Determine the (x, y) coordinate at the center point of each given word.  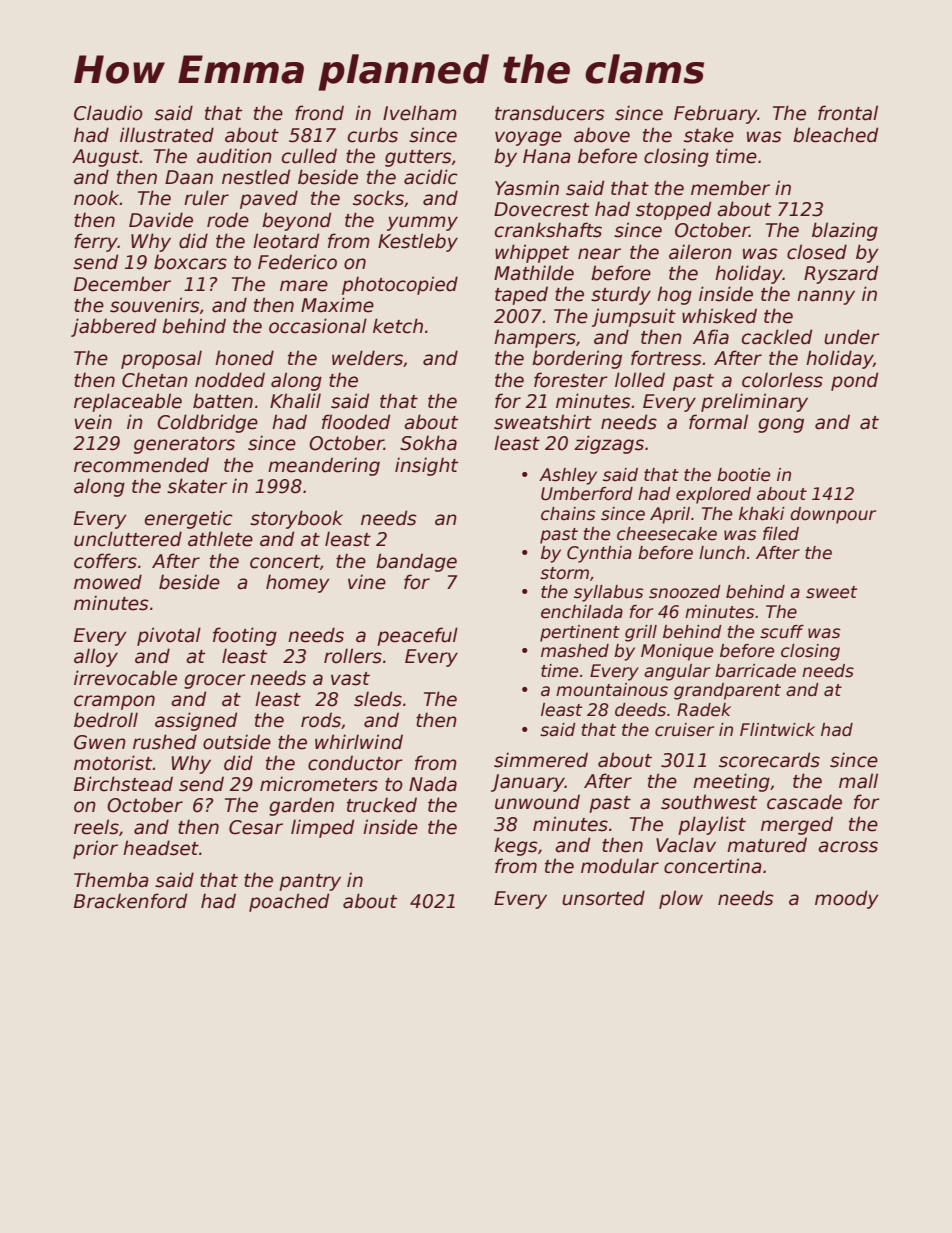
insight (426, 466)
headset (161, 848)
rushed (165, 742)
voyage (528, 138)
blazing (845, 231)
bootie (743, 475)
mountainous (612, 690)
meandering (324, 466)
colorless (782, 380)
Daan (189, 177)
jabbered (113, 327)
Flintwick (777, 730)
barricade (755, 671)
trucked (382, 805)
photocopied (400, 285)
